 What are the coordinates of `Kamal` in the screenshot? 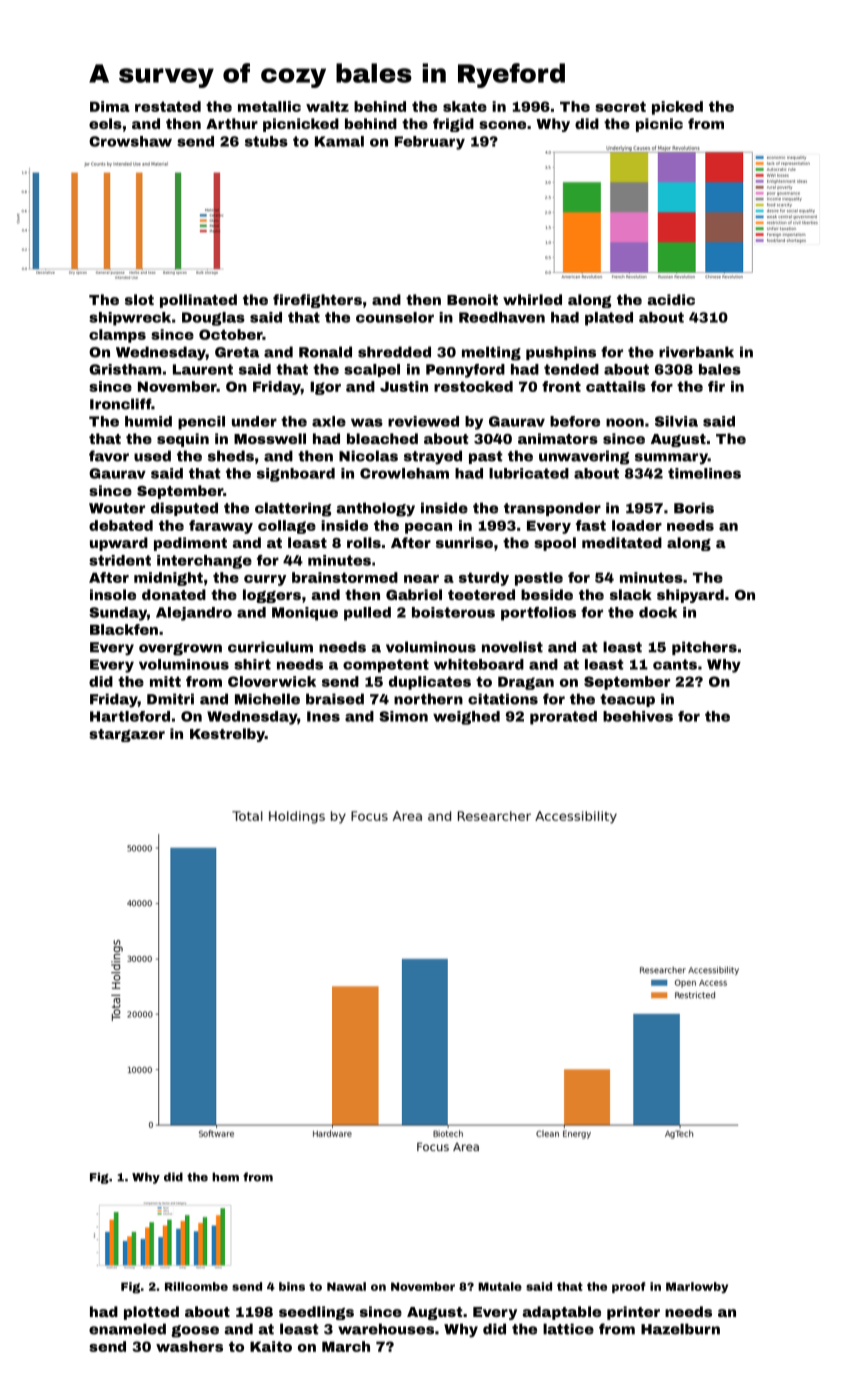 It's located at (339, 141).
